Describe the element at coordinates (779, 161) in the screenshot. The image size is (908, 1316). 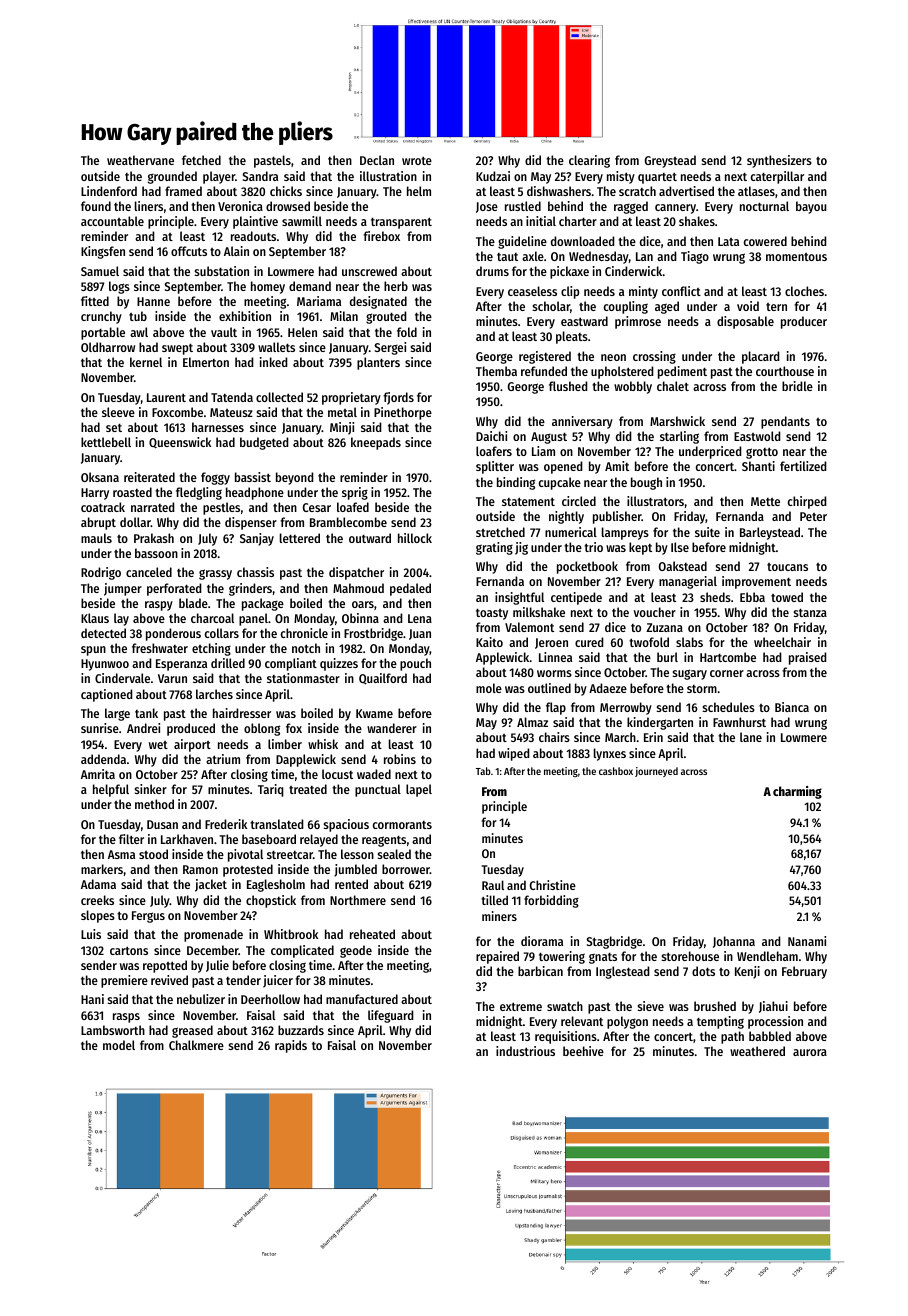
I see `synthesizers` at that location.
